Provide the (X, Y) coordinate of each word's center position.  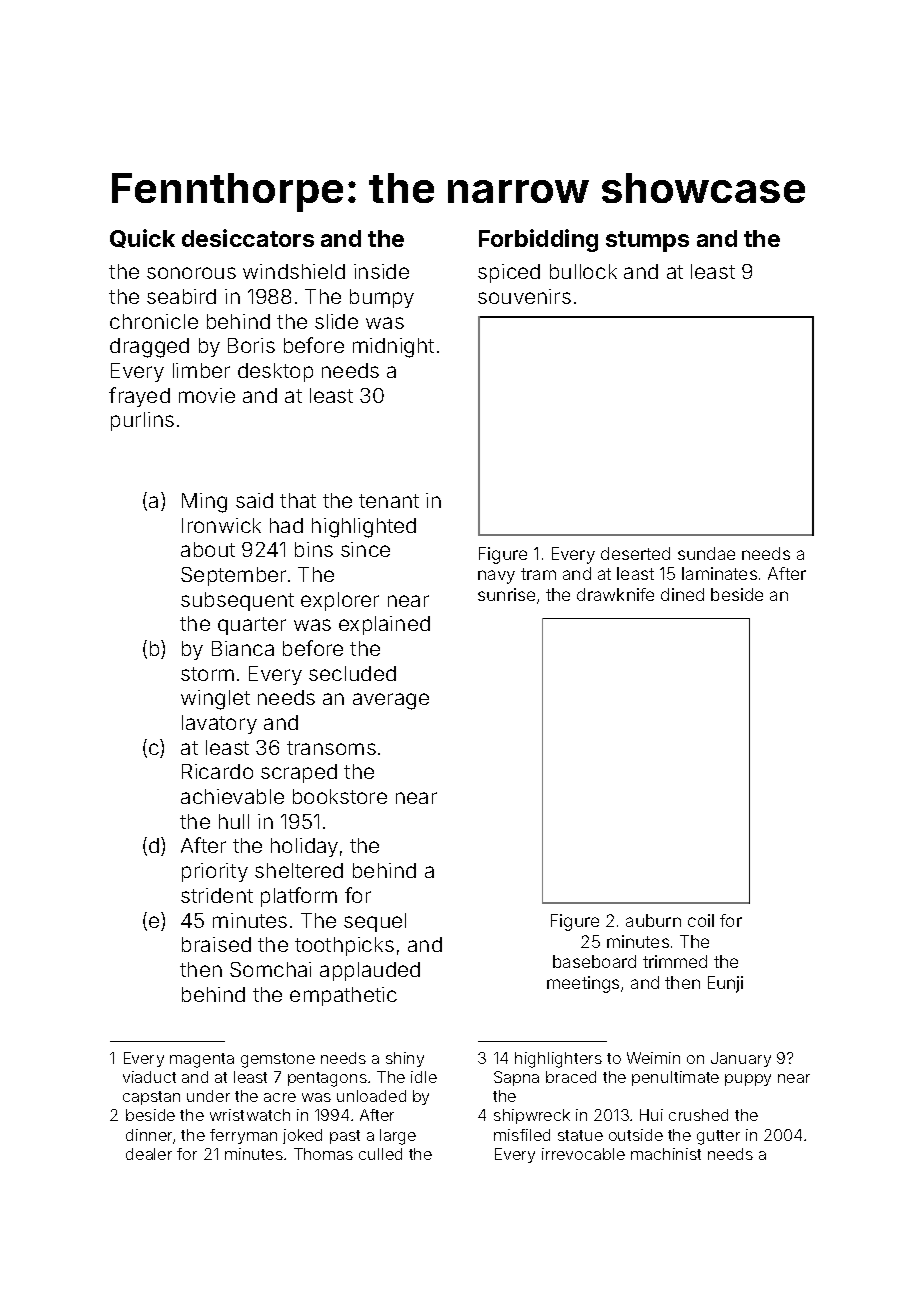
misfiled (522, 1135)
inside (381, 271)
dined (682, 594)
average (391, 701)
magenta (202, 1060)
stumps (647, 241)
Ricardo (217, 771)
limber (201, 370)
